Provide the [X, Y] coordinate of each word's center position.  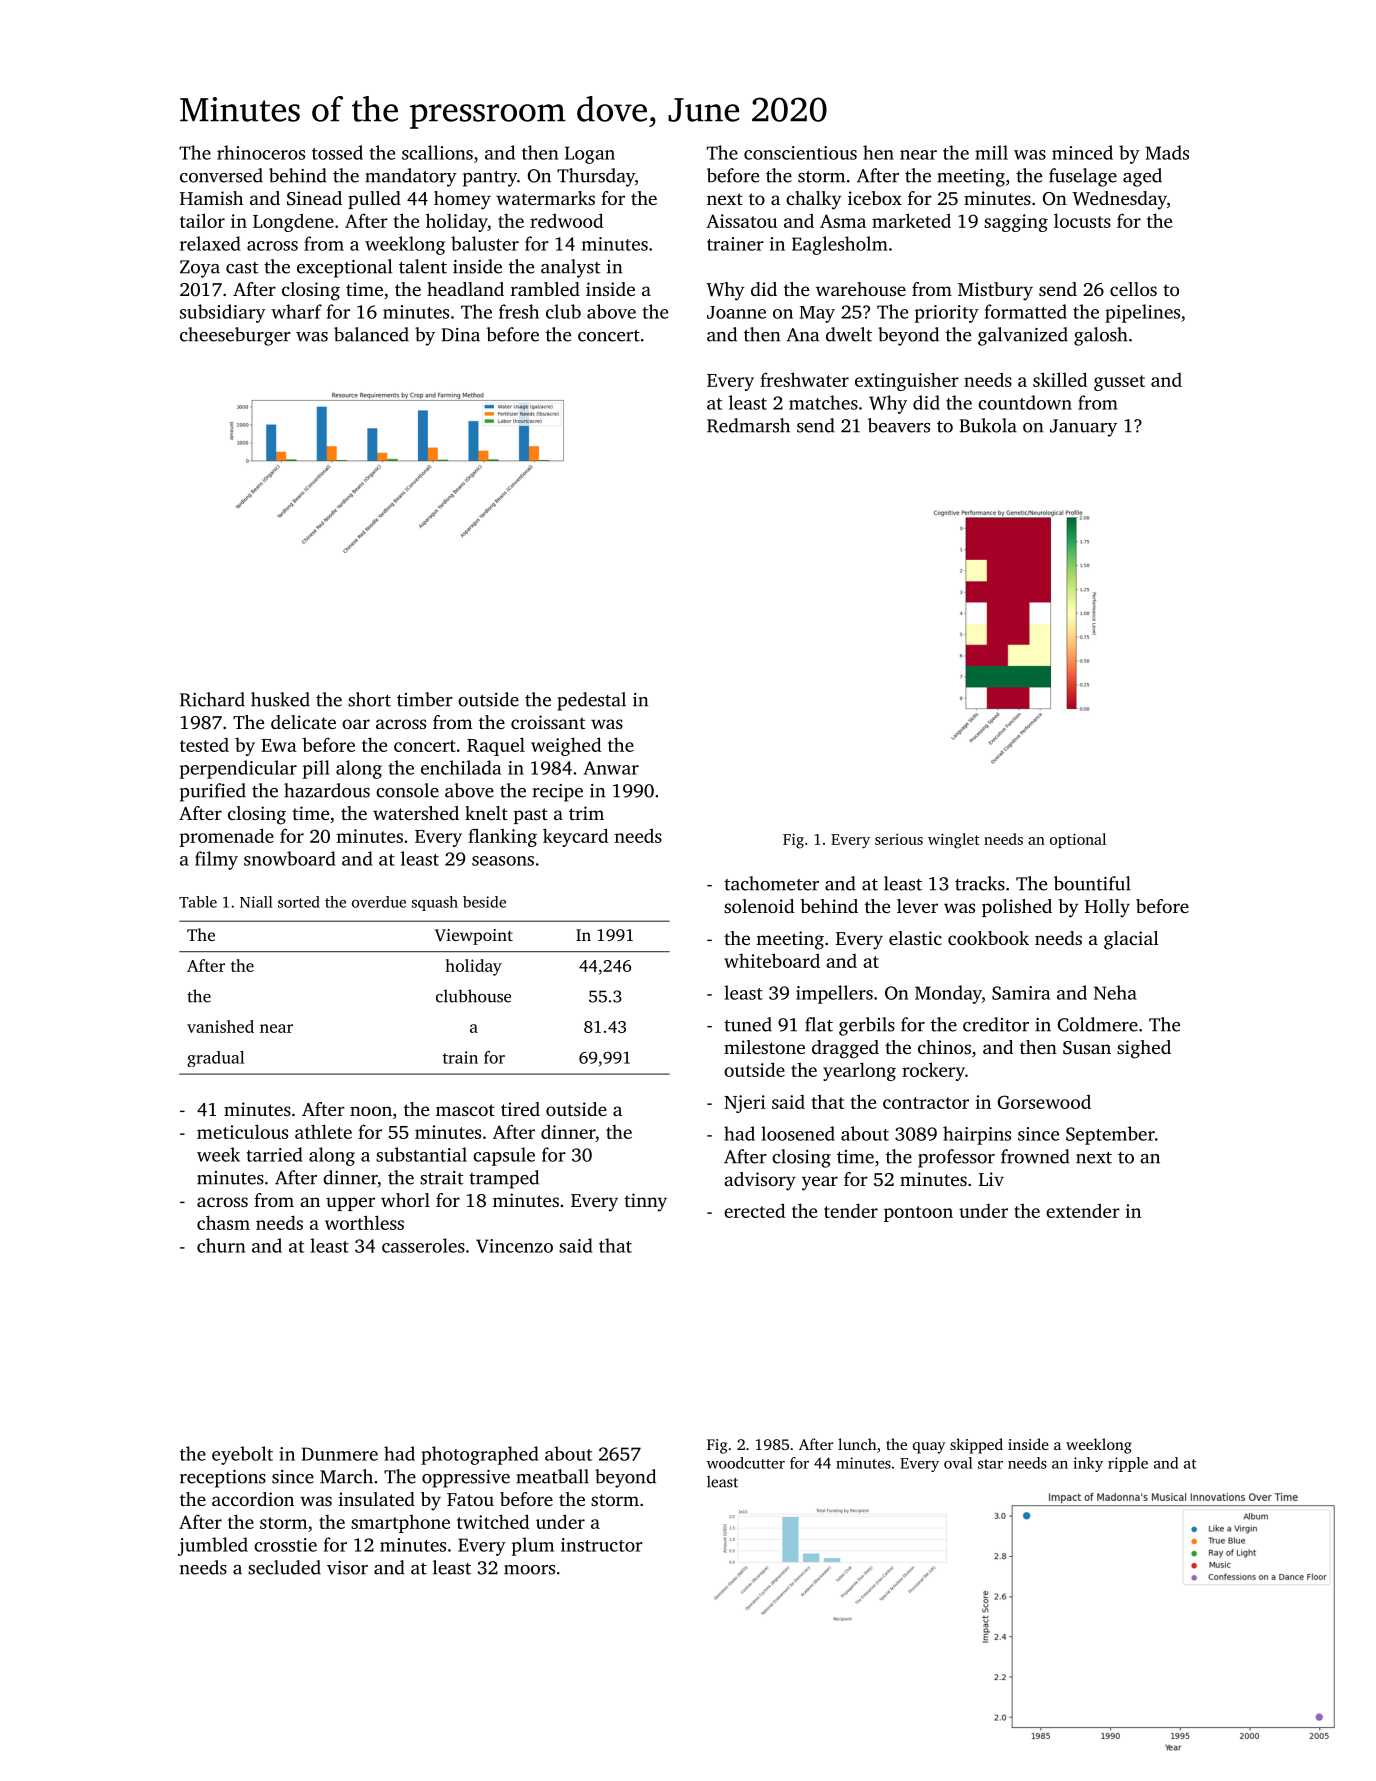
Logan [590, 155]
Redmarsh [748, 425]
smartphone [400, 1524]
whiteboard [772, 960]
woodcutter [746, 1463]
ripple [1128, 1464]
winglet [954, 841]
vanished [220, 1026]
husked [280, 699]
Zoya [200, 269]
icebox [875, 198]
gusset [1119, 383]
